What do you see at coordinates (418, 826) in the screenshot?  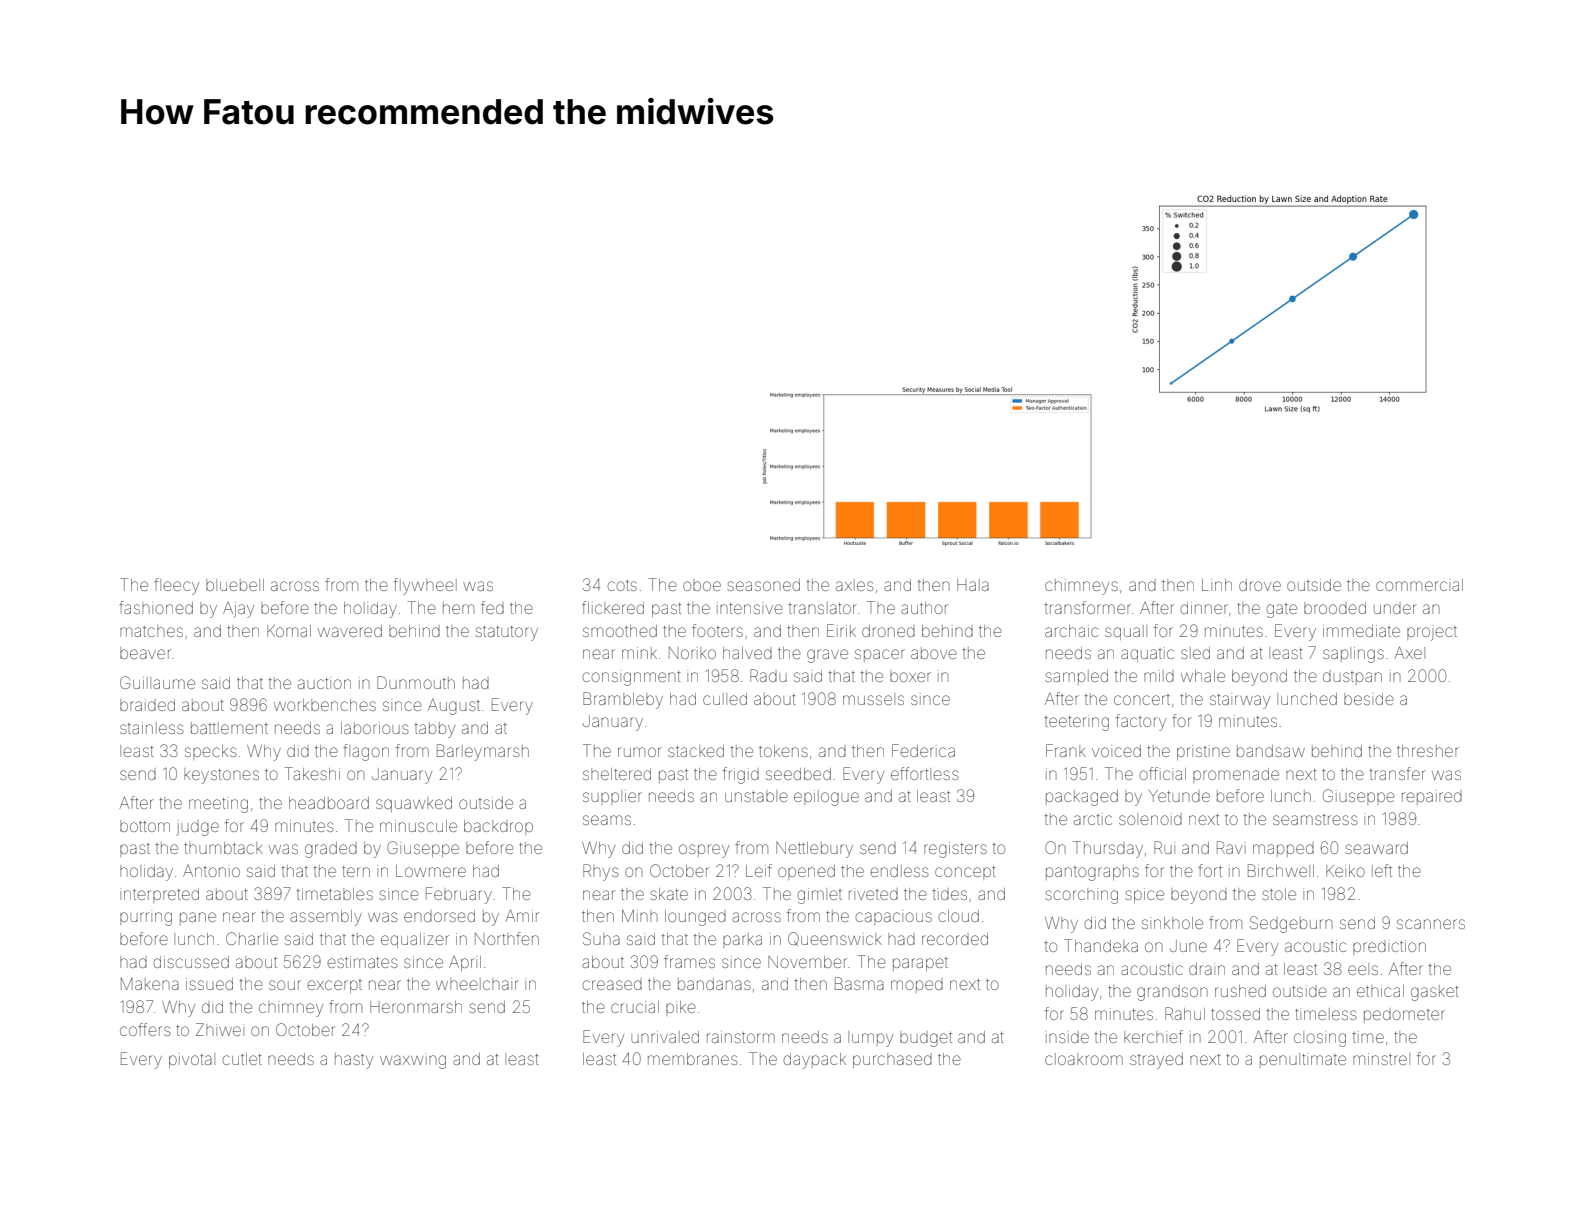 I see `minuscule` at bounding box center [418, 826].
